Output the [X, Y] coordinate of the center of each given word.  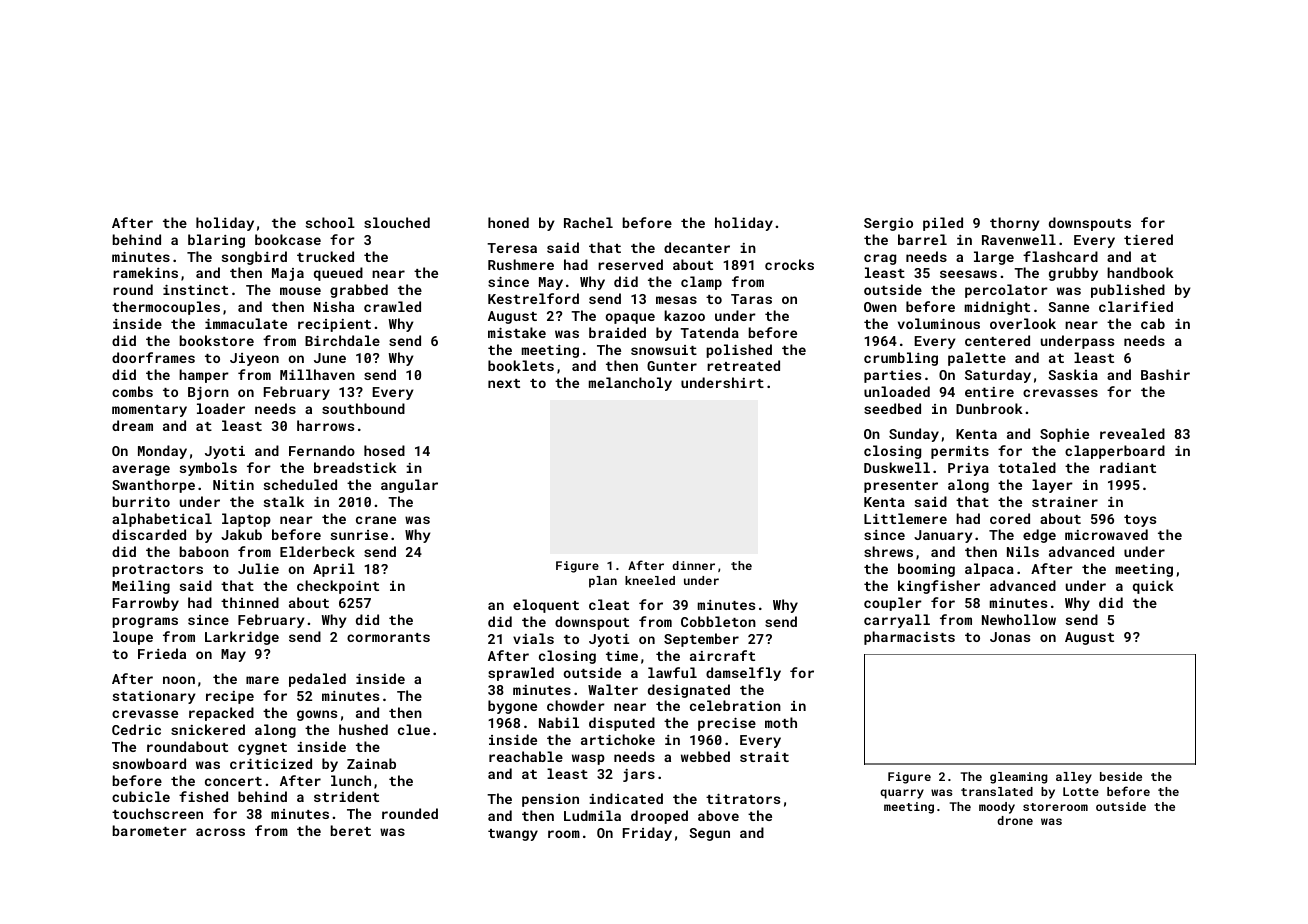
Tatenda [709, 332]
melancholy [630, 384]
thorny [1015, 224]
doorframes [153, 357]
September [701, 640]
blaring [216, 241]
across [220, 832]
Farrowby [146, 604]
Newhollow [1019, 619]
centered [997, 340]
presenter [901, 487]
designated [689, 691]
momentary [149, 411]
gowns [317, 715]
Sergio [888, 224]
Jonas [1010, 637]
